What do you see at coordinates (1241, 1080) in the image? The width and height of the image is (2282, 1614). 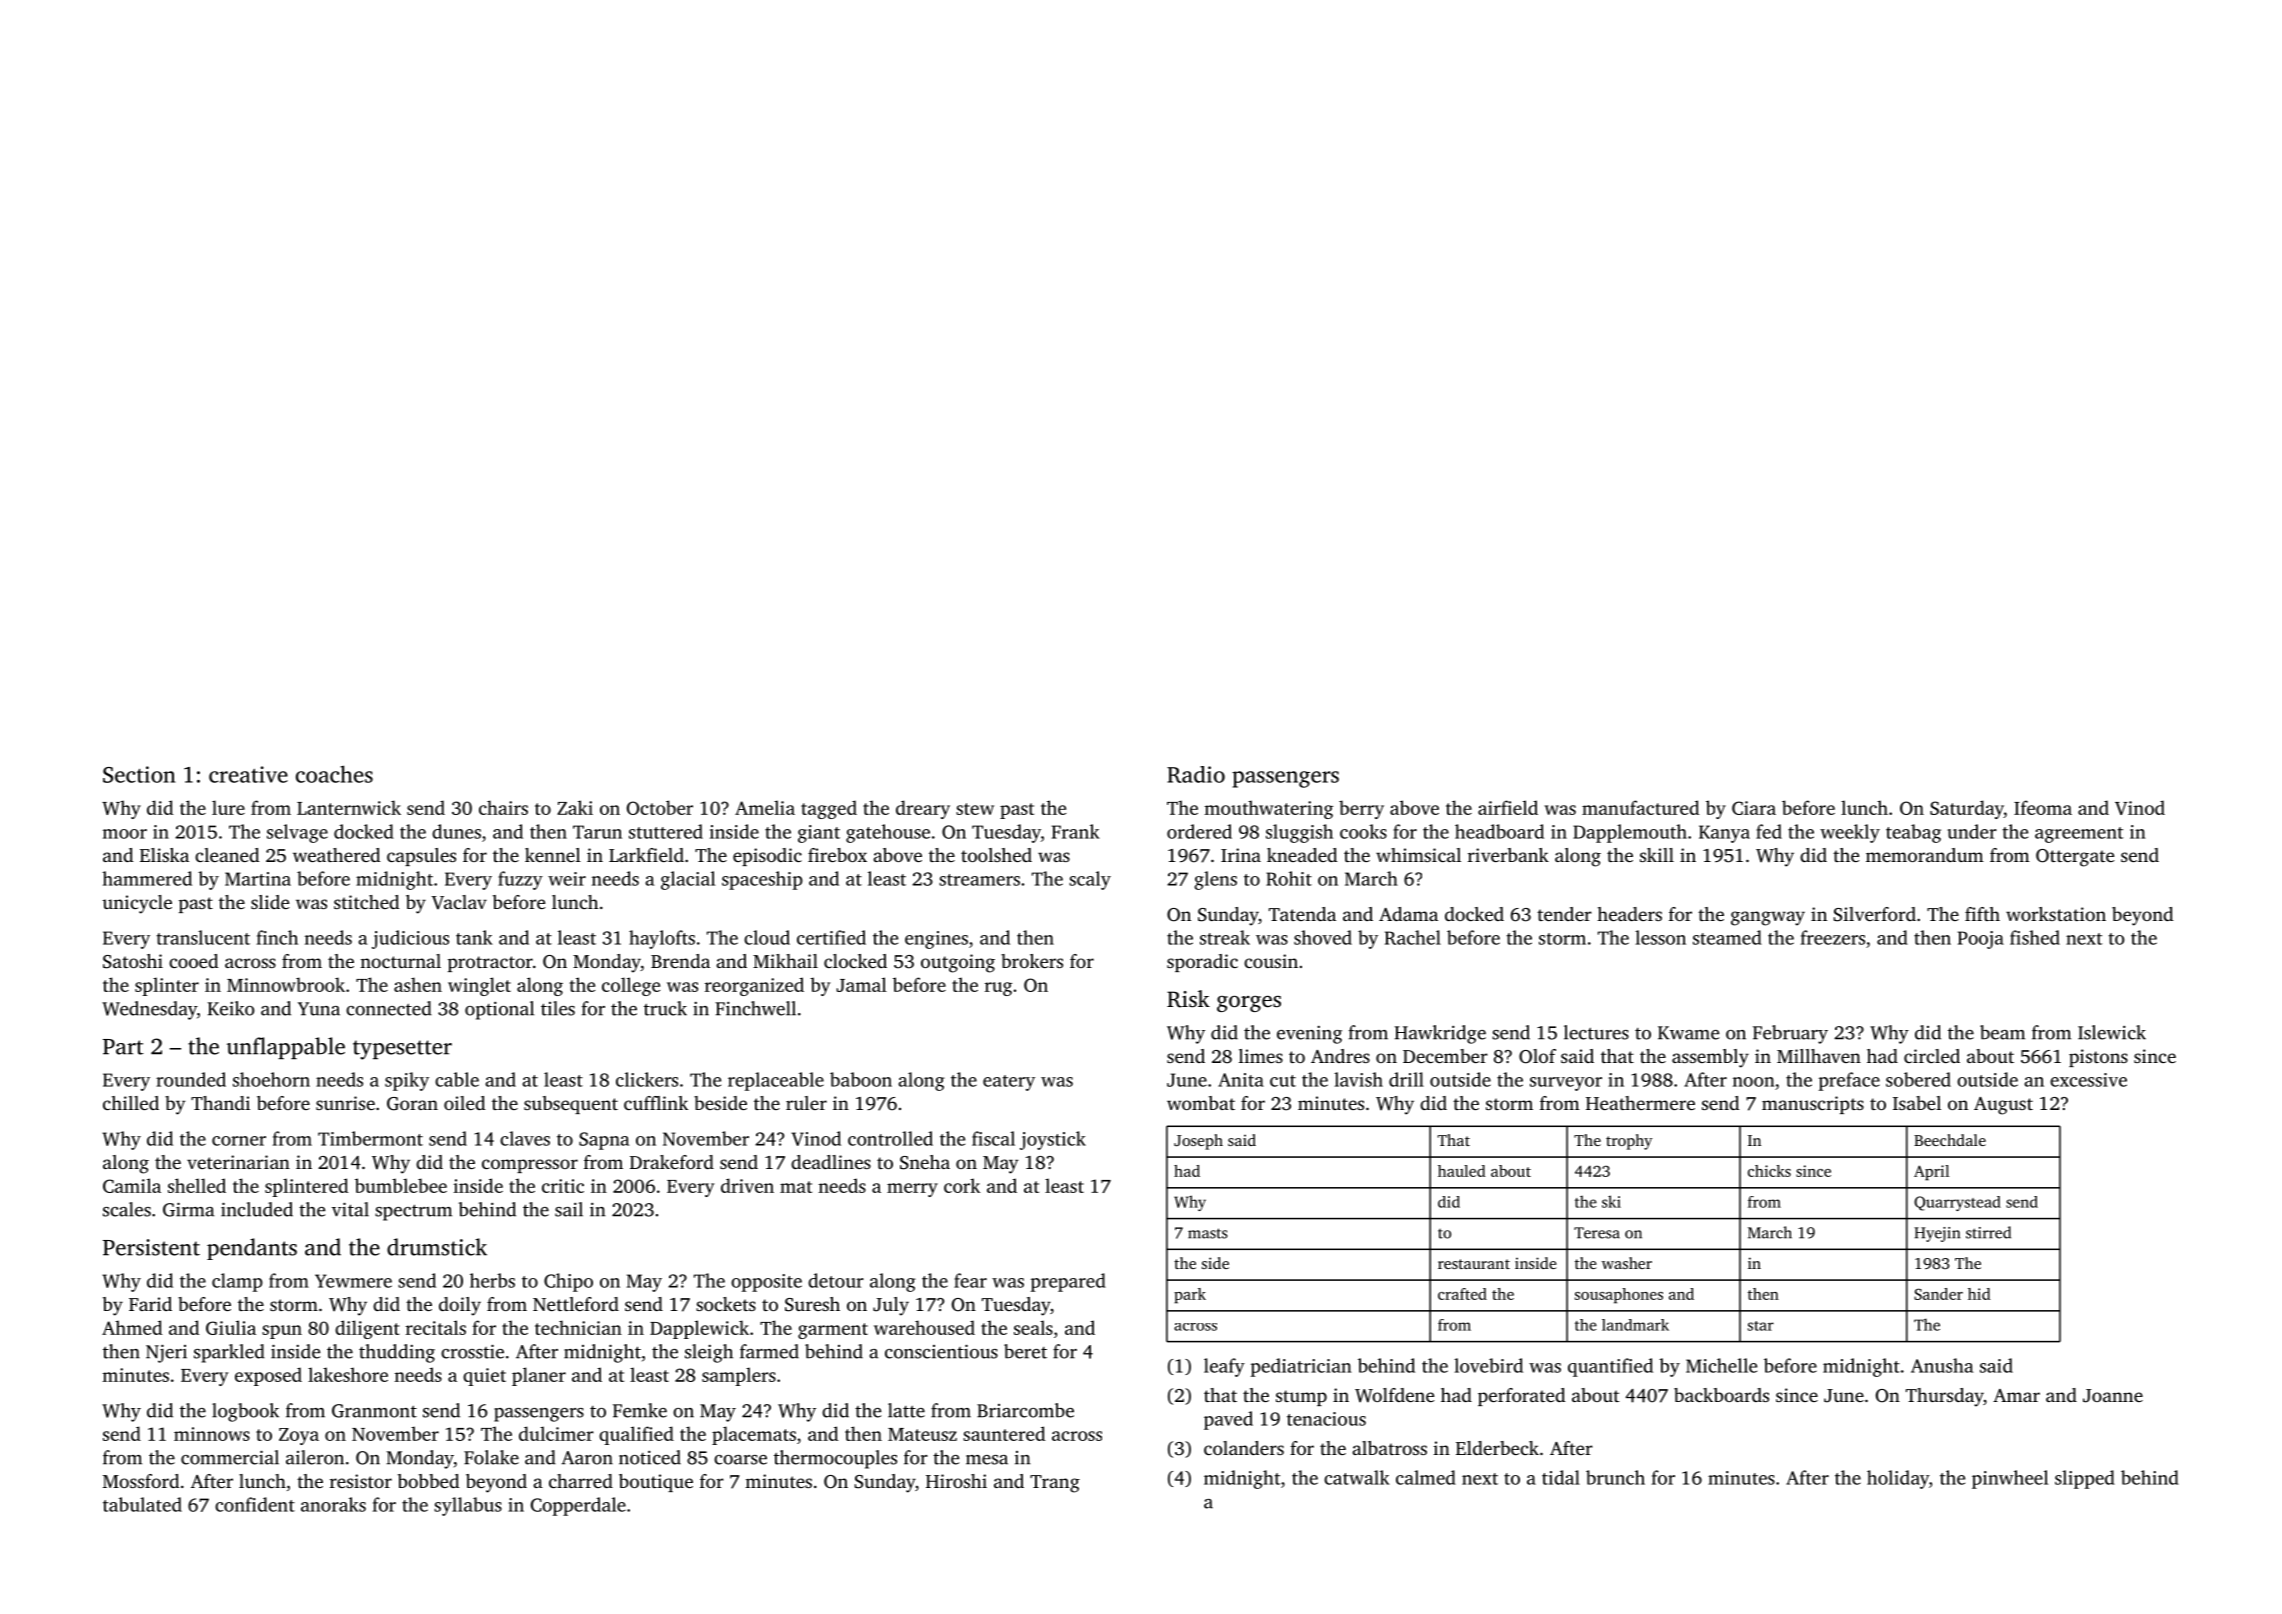 I see `Anita` at bounding box center [1241, 1080].
